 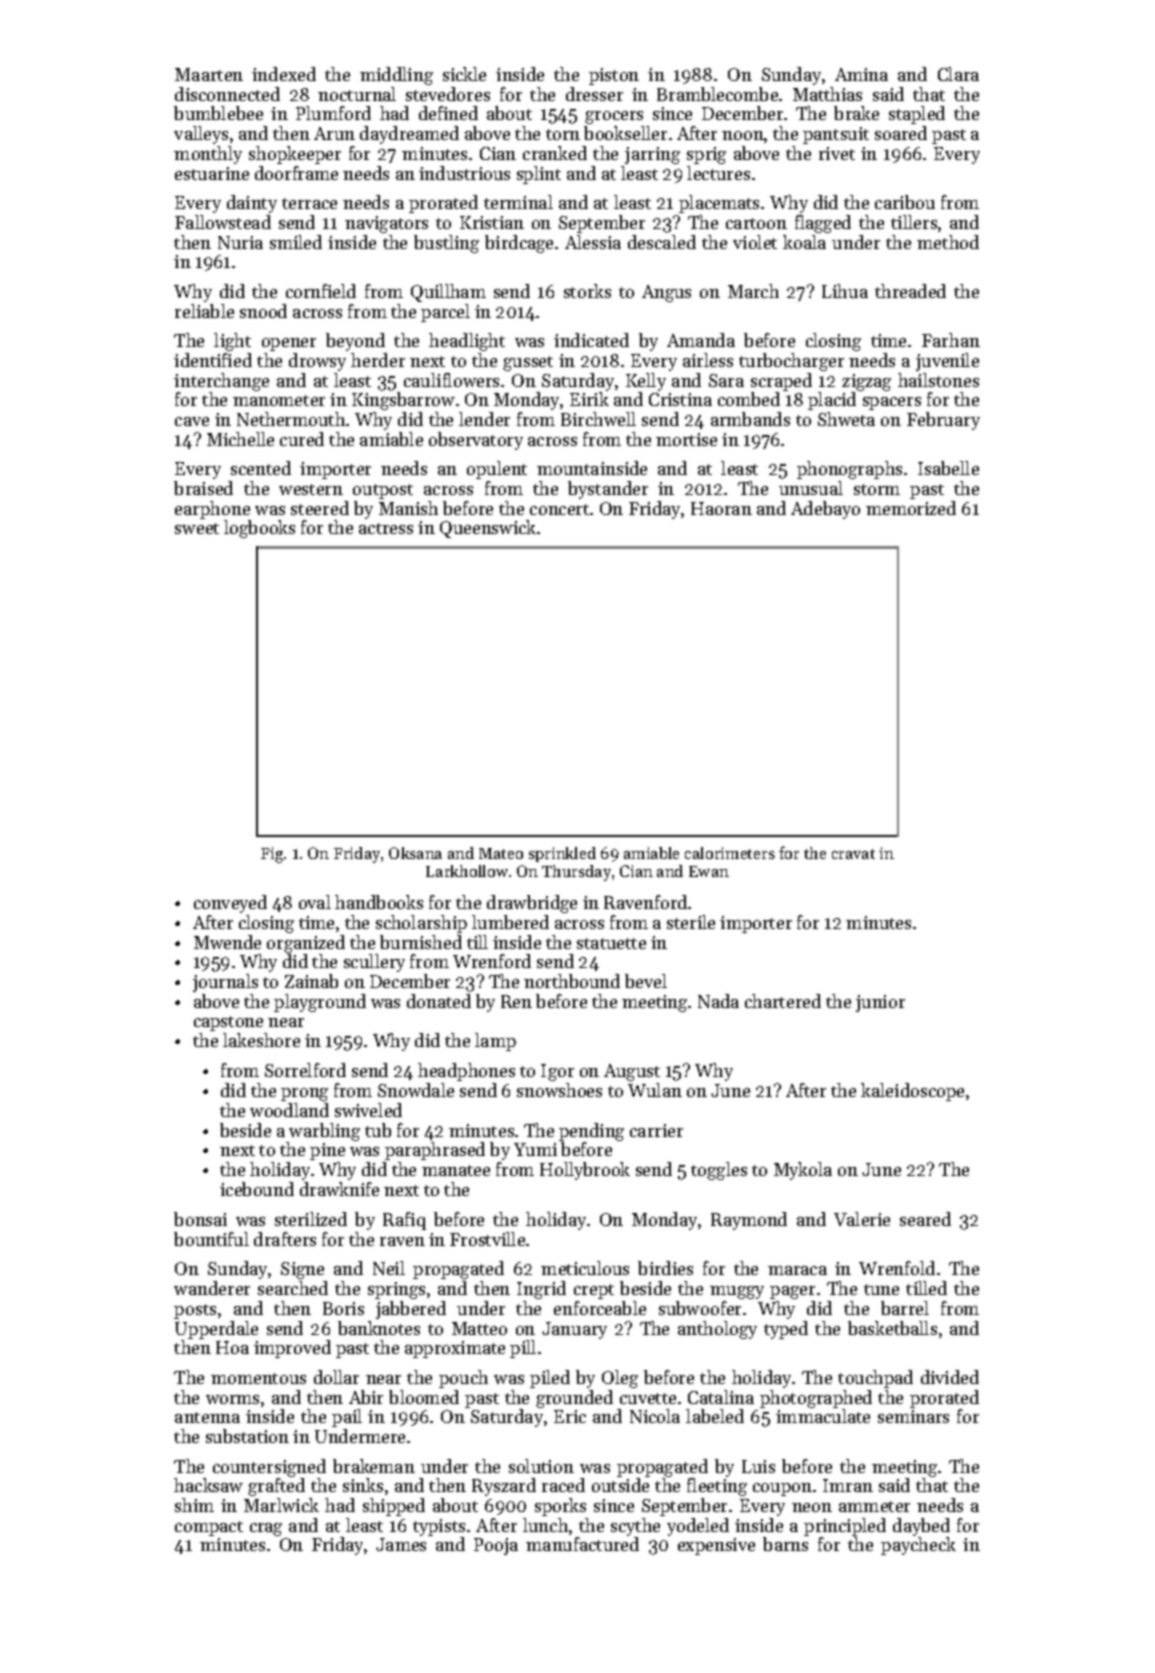 I want to click on Kelly, so click(x=646, y=382).
